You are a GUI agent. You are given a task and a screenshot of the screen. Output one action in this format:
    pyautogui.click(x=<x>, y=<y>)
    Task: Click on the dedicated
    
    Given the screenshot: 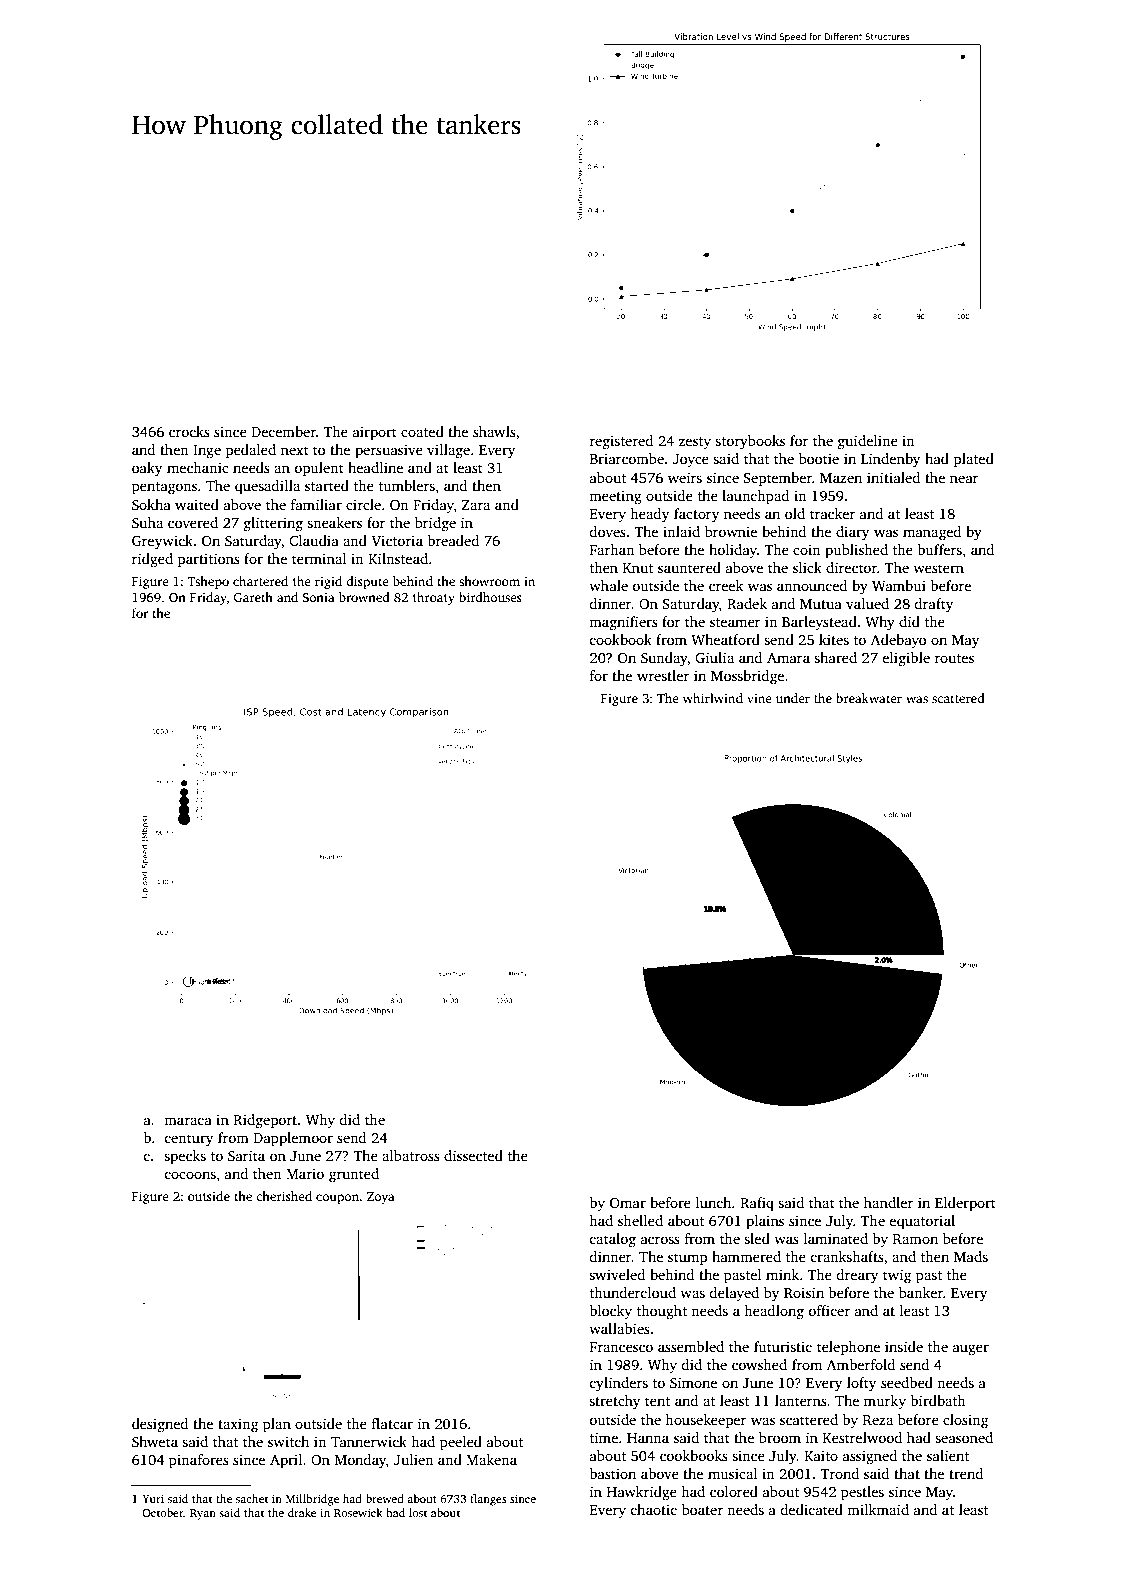 What is the action you would take?
    pyautogui.click(x=811, y=1509)
